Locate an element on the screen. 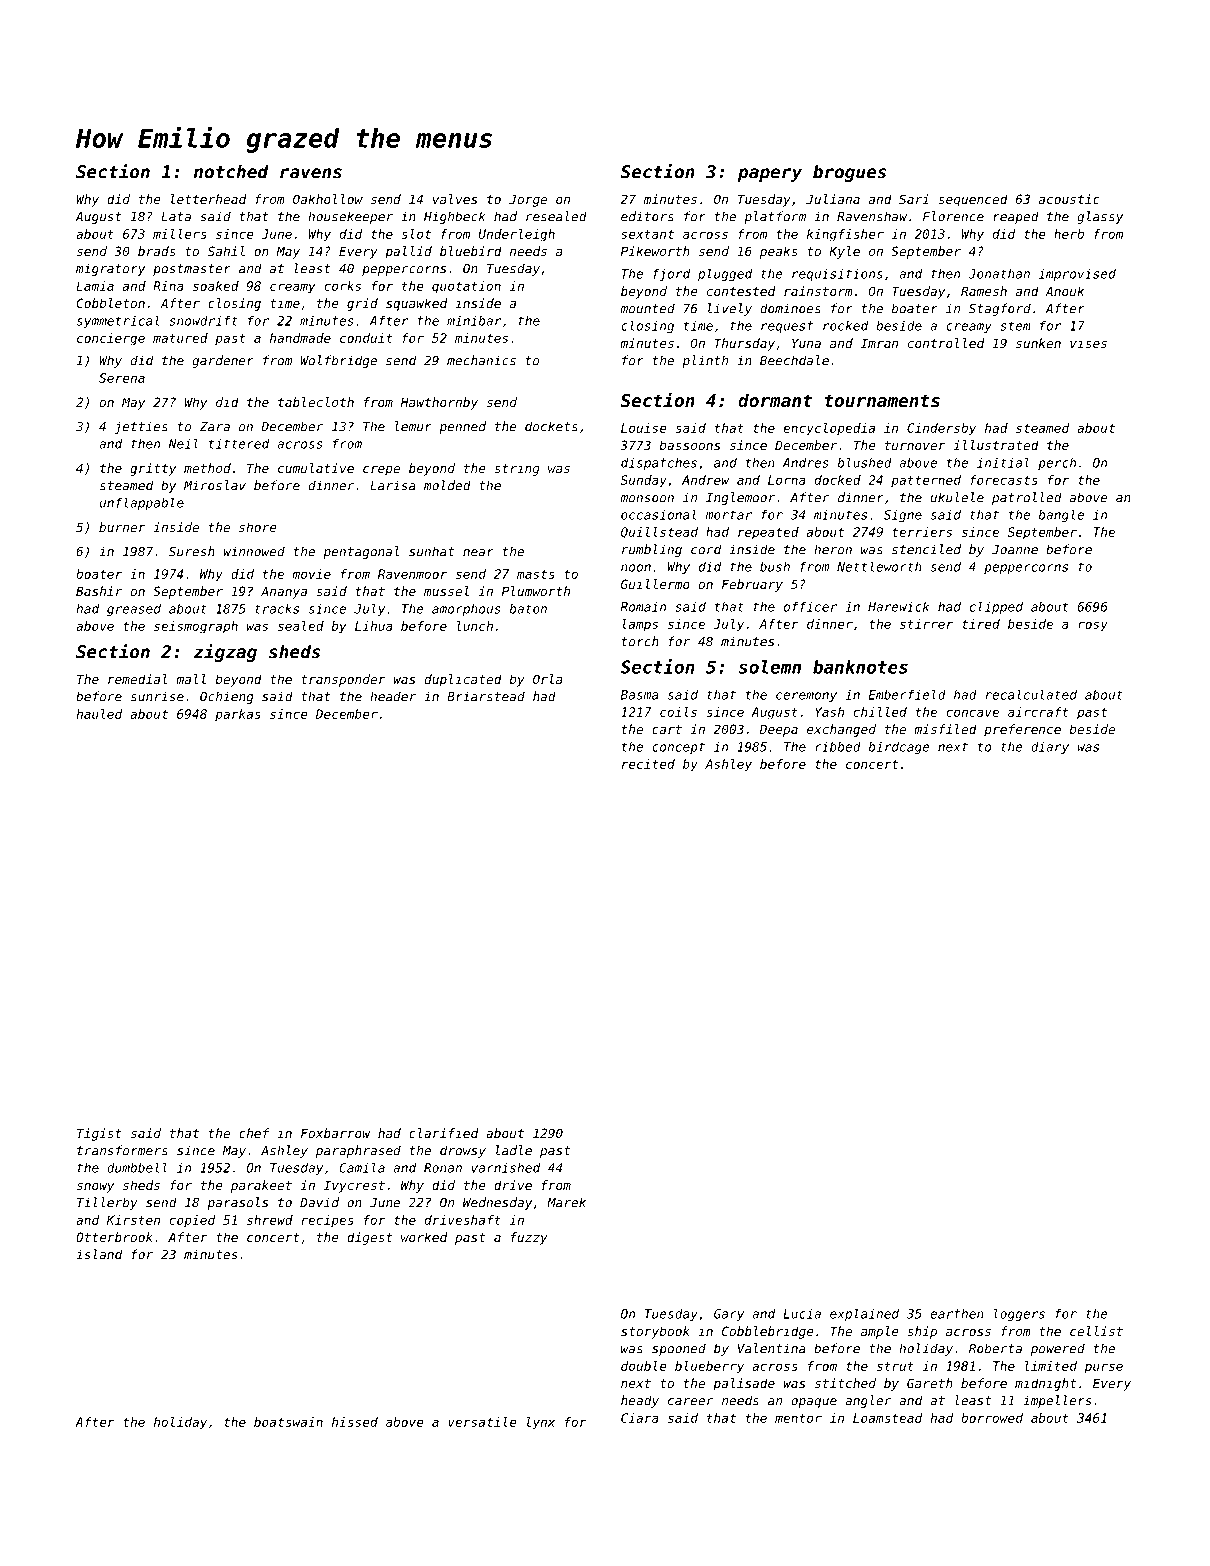 The image size is (1210, 1566). Jorge is located at coordinates (528, 200).
